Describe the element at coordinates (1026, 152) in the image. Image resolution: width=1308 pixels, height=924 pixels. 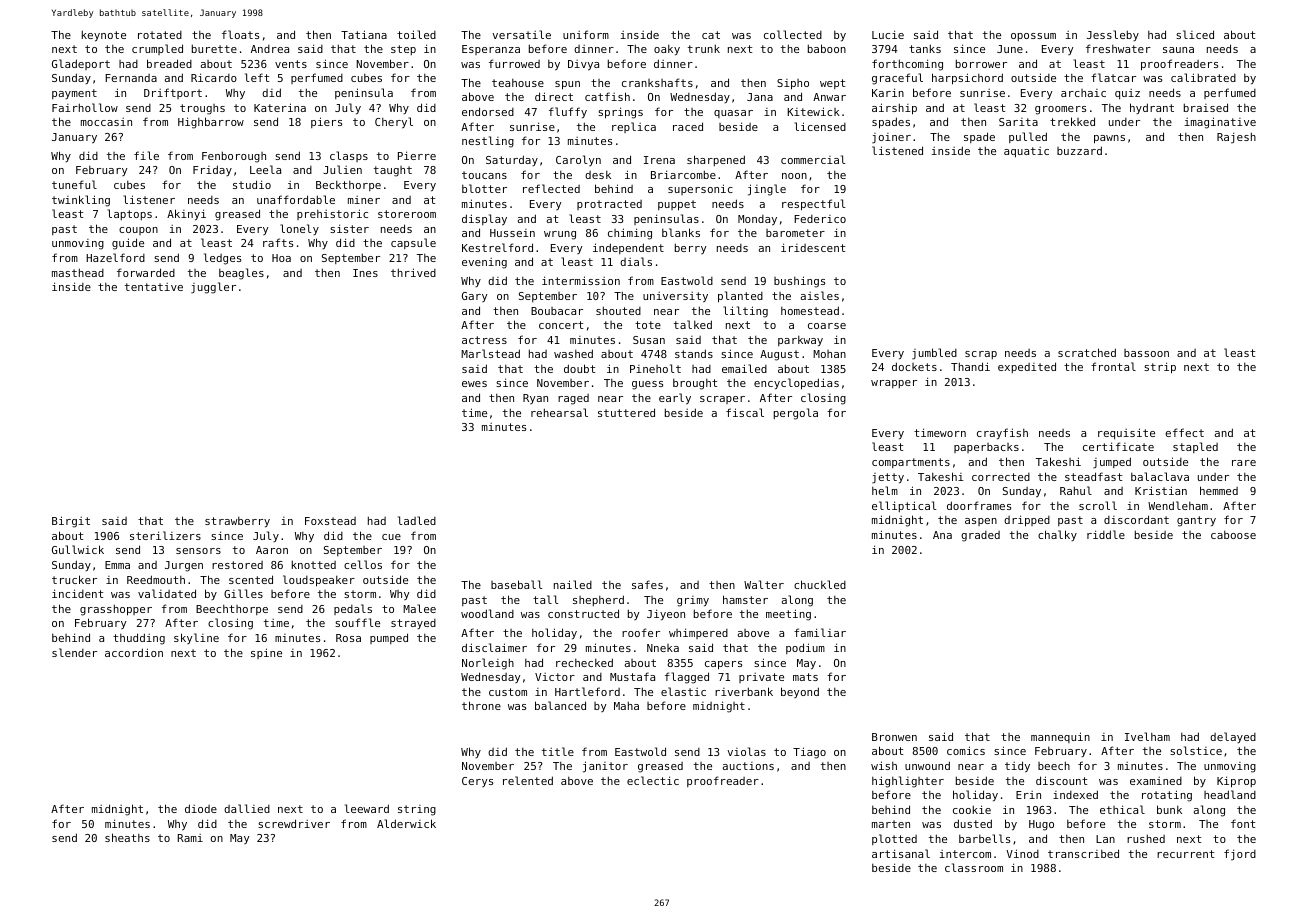
I see `aquatic` at that location.
